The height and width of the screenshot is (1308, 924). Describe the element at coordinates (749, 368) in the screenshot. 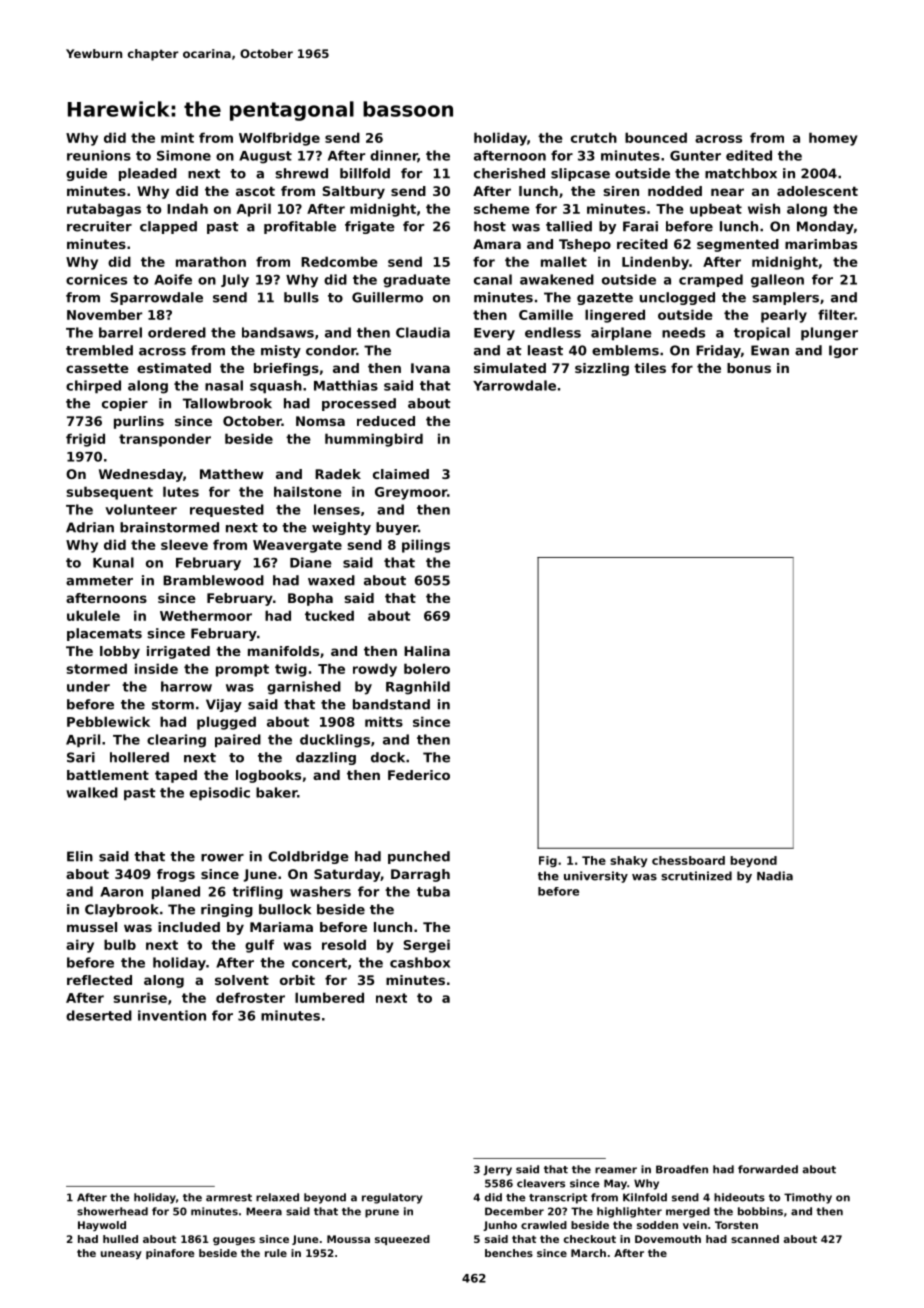

I see `bonus` at that location.
